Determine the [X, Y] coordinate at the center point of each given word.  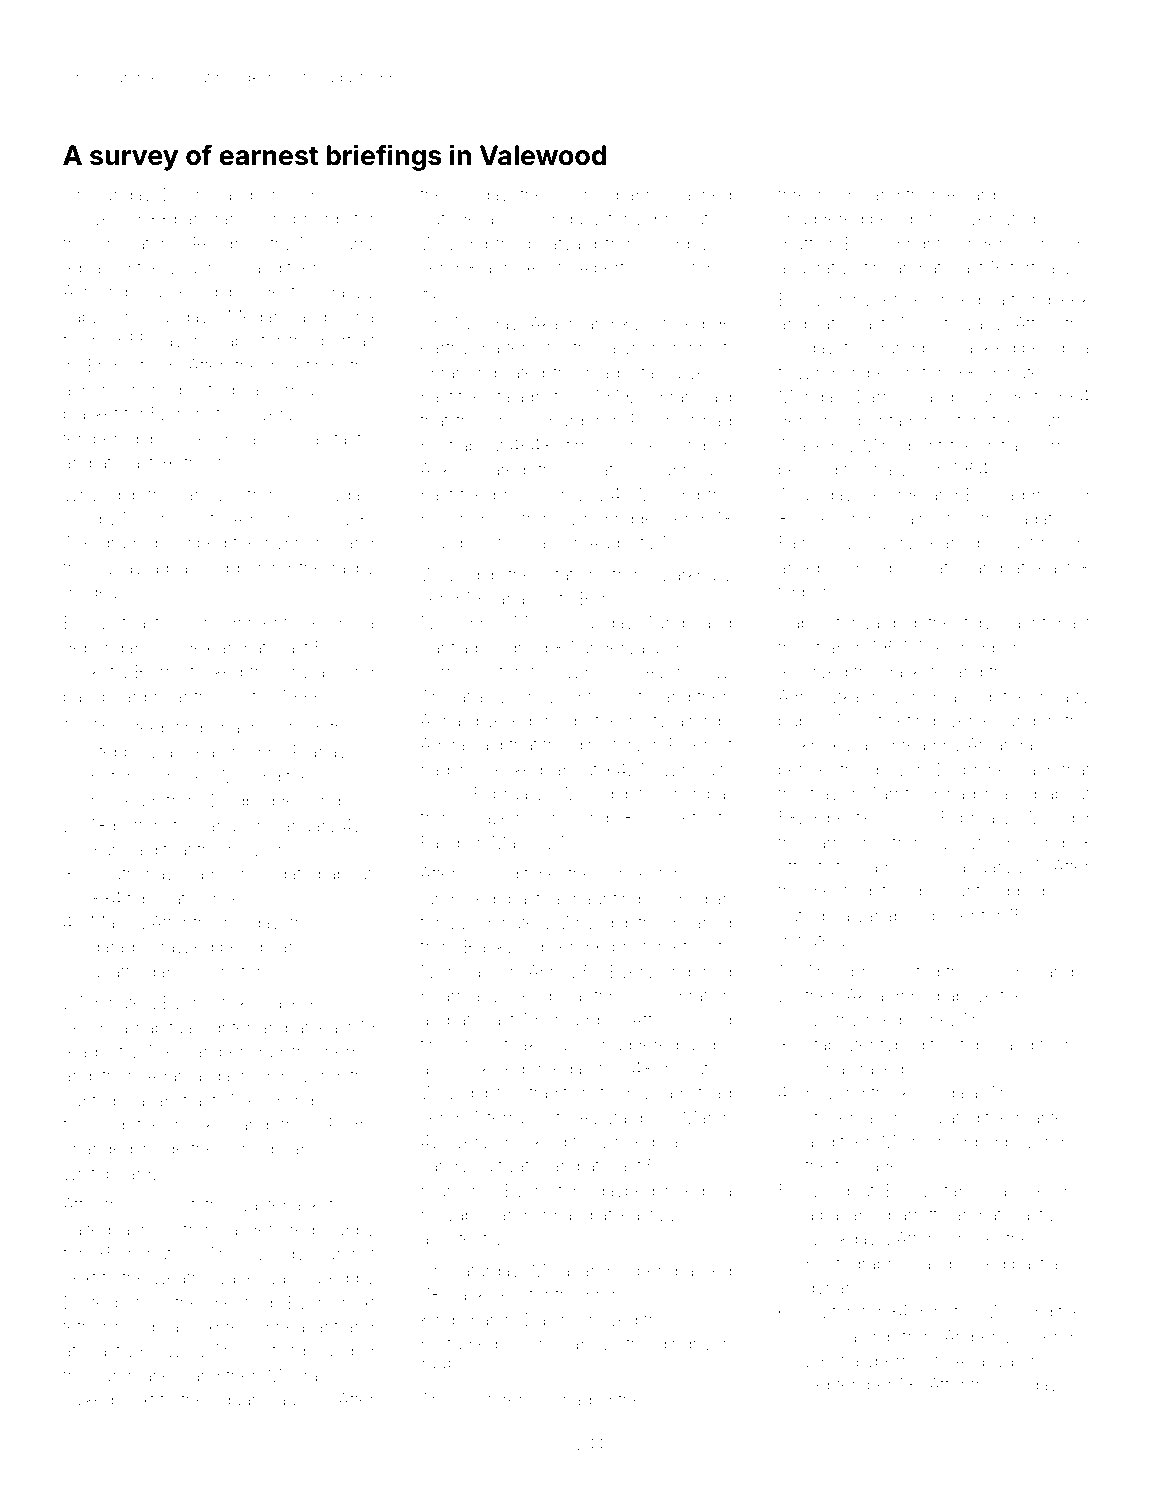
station [572, 574]
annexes [517, 269]
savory [182, 344]
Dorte [84, 1302]
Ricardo [977, 194]
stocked [212, 671]
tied [1048, 396]
